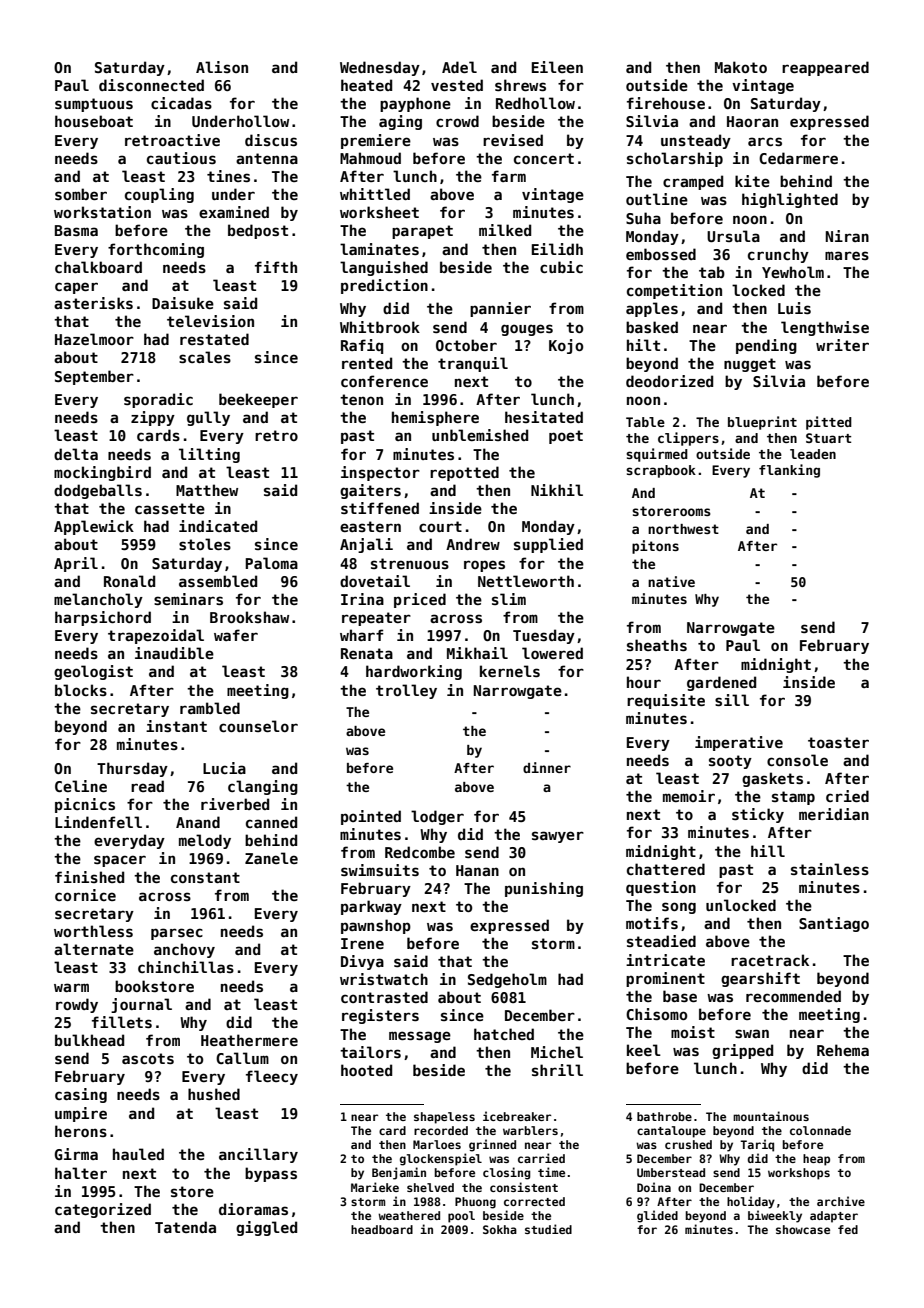 The width and height of the screenshot is (924, 1308). I want to click on sumptuous, so click(94, 105).
